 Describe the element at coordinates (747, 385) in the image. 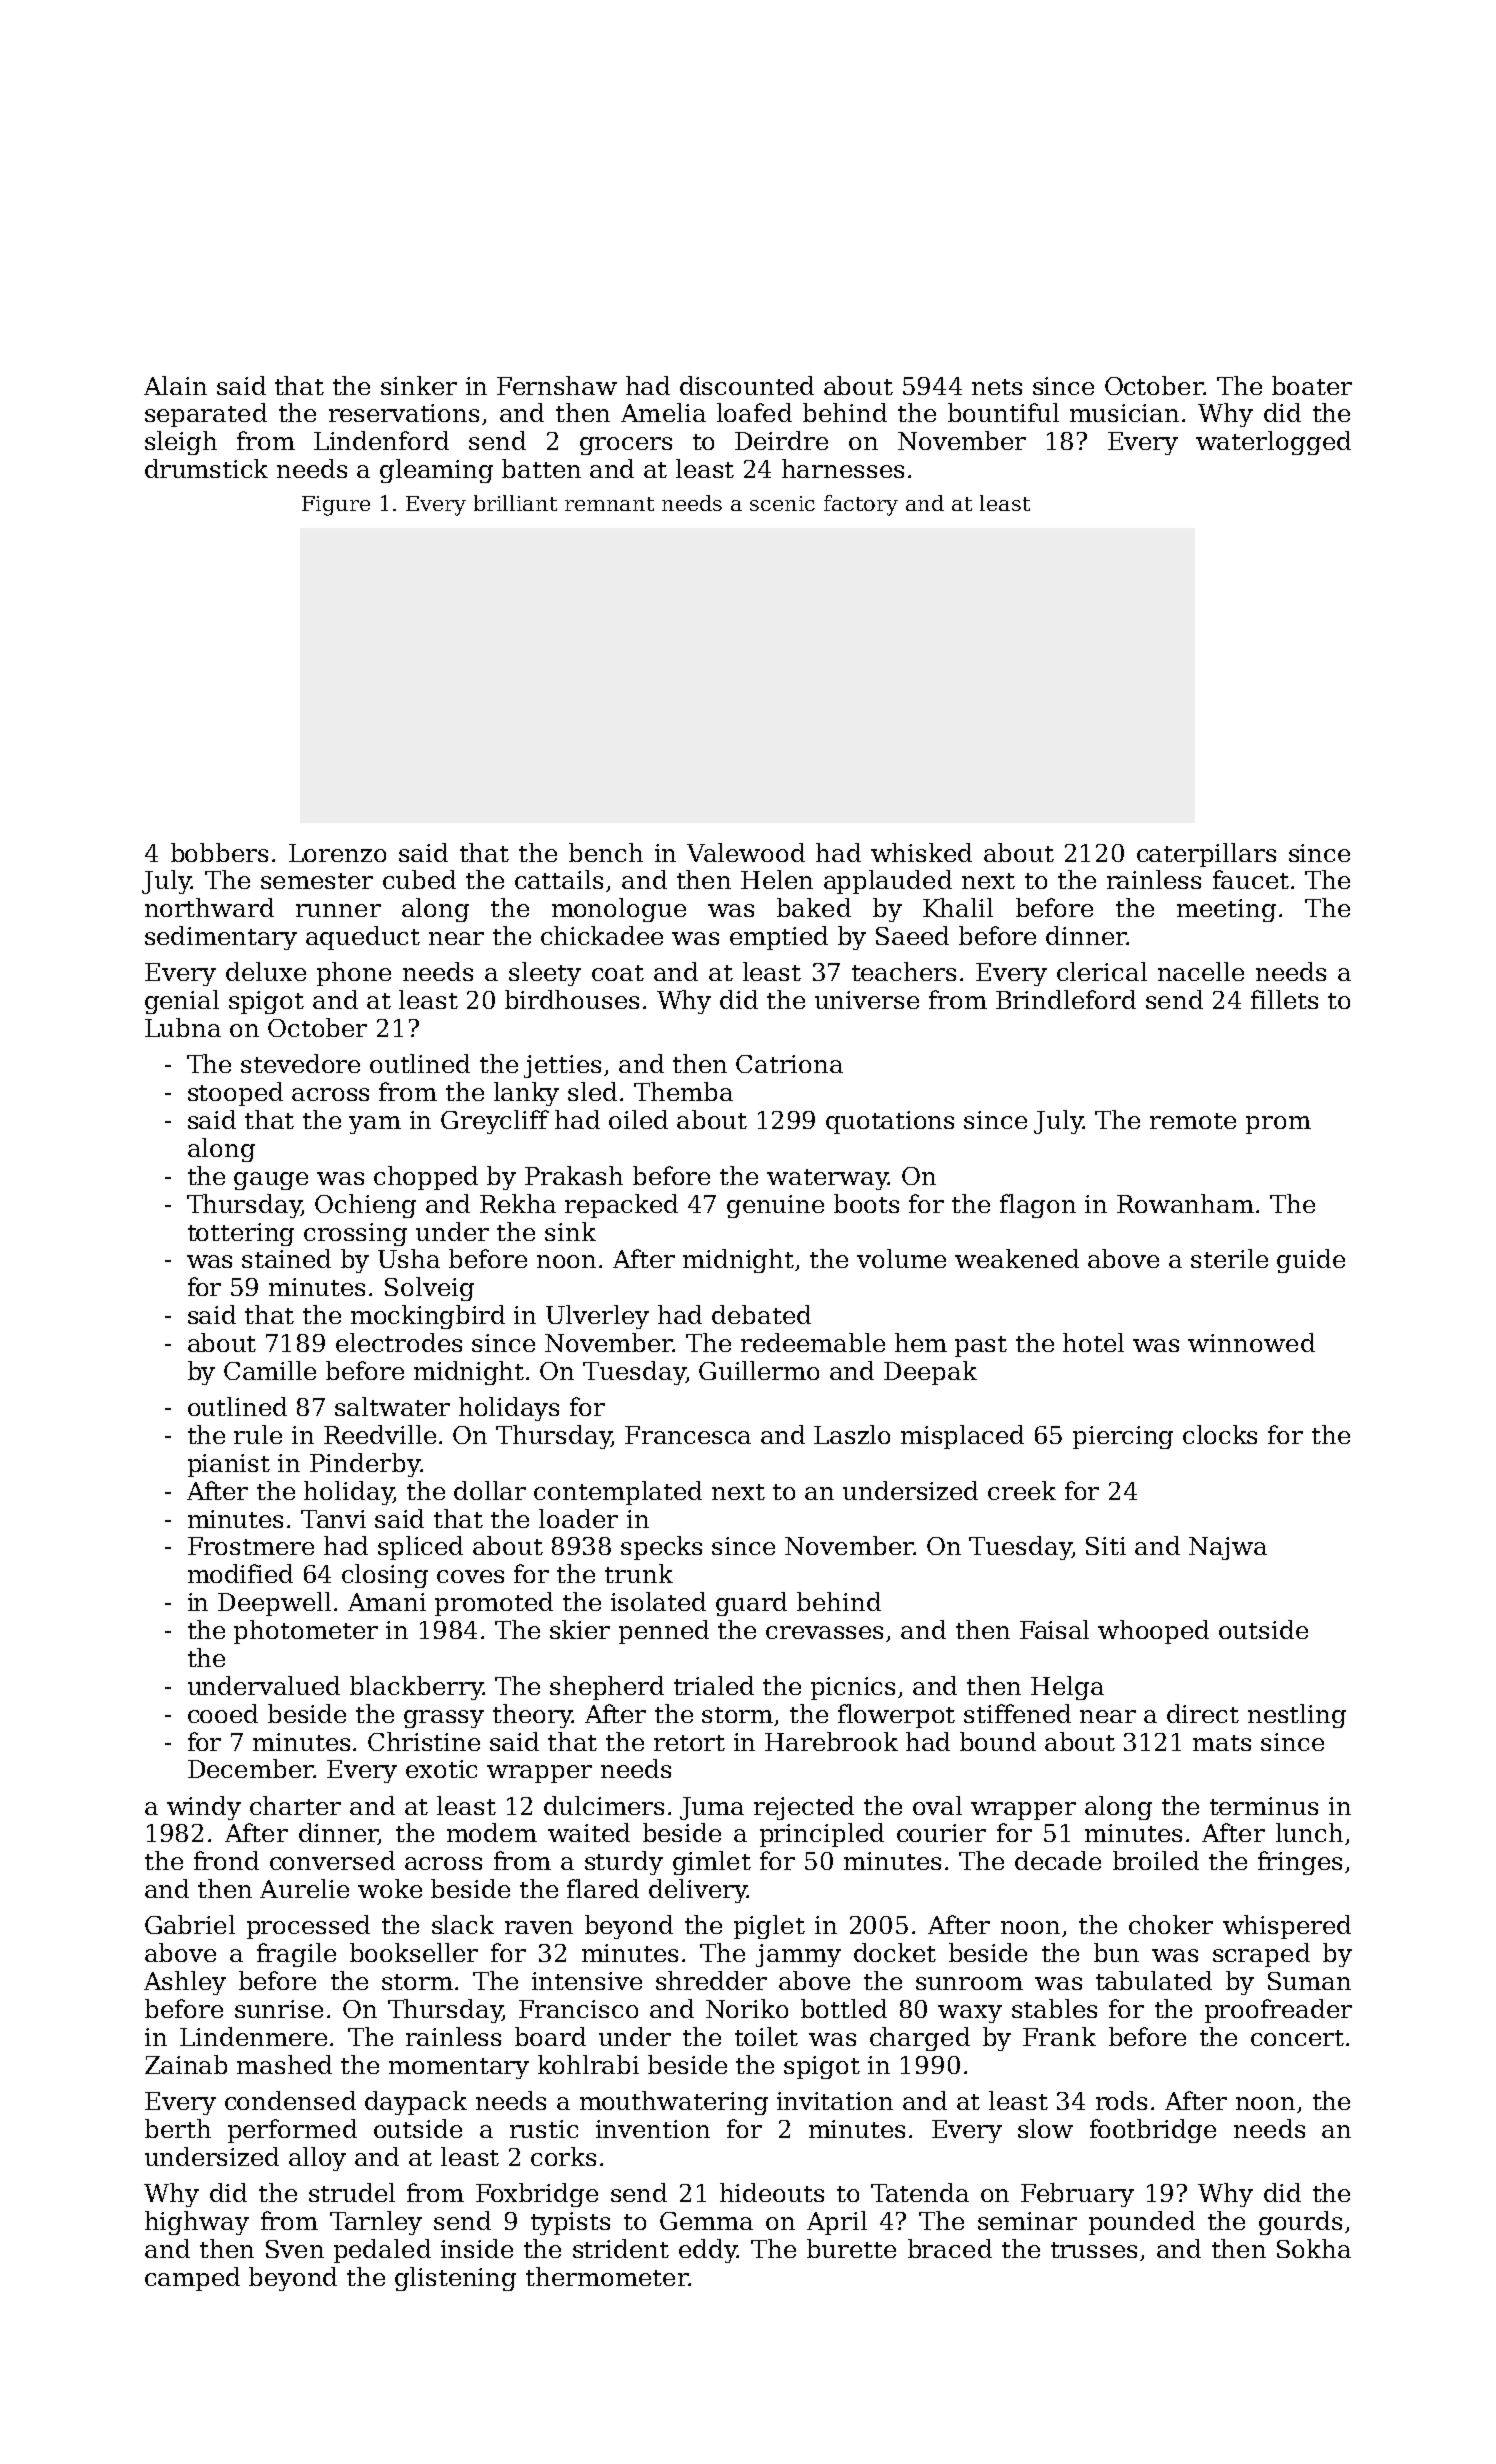

I see `discounted` at that location.
